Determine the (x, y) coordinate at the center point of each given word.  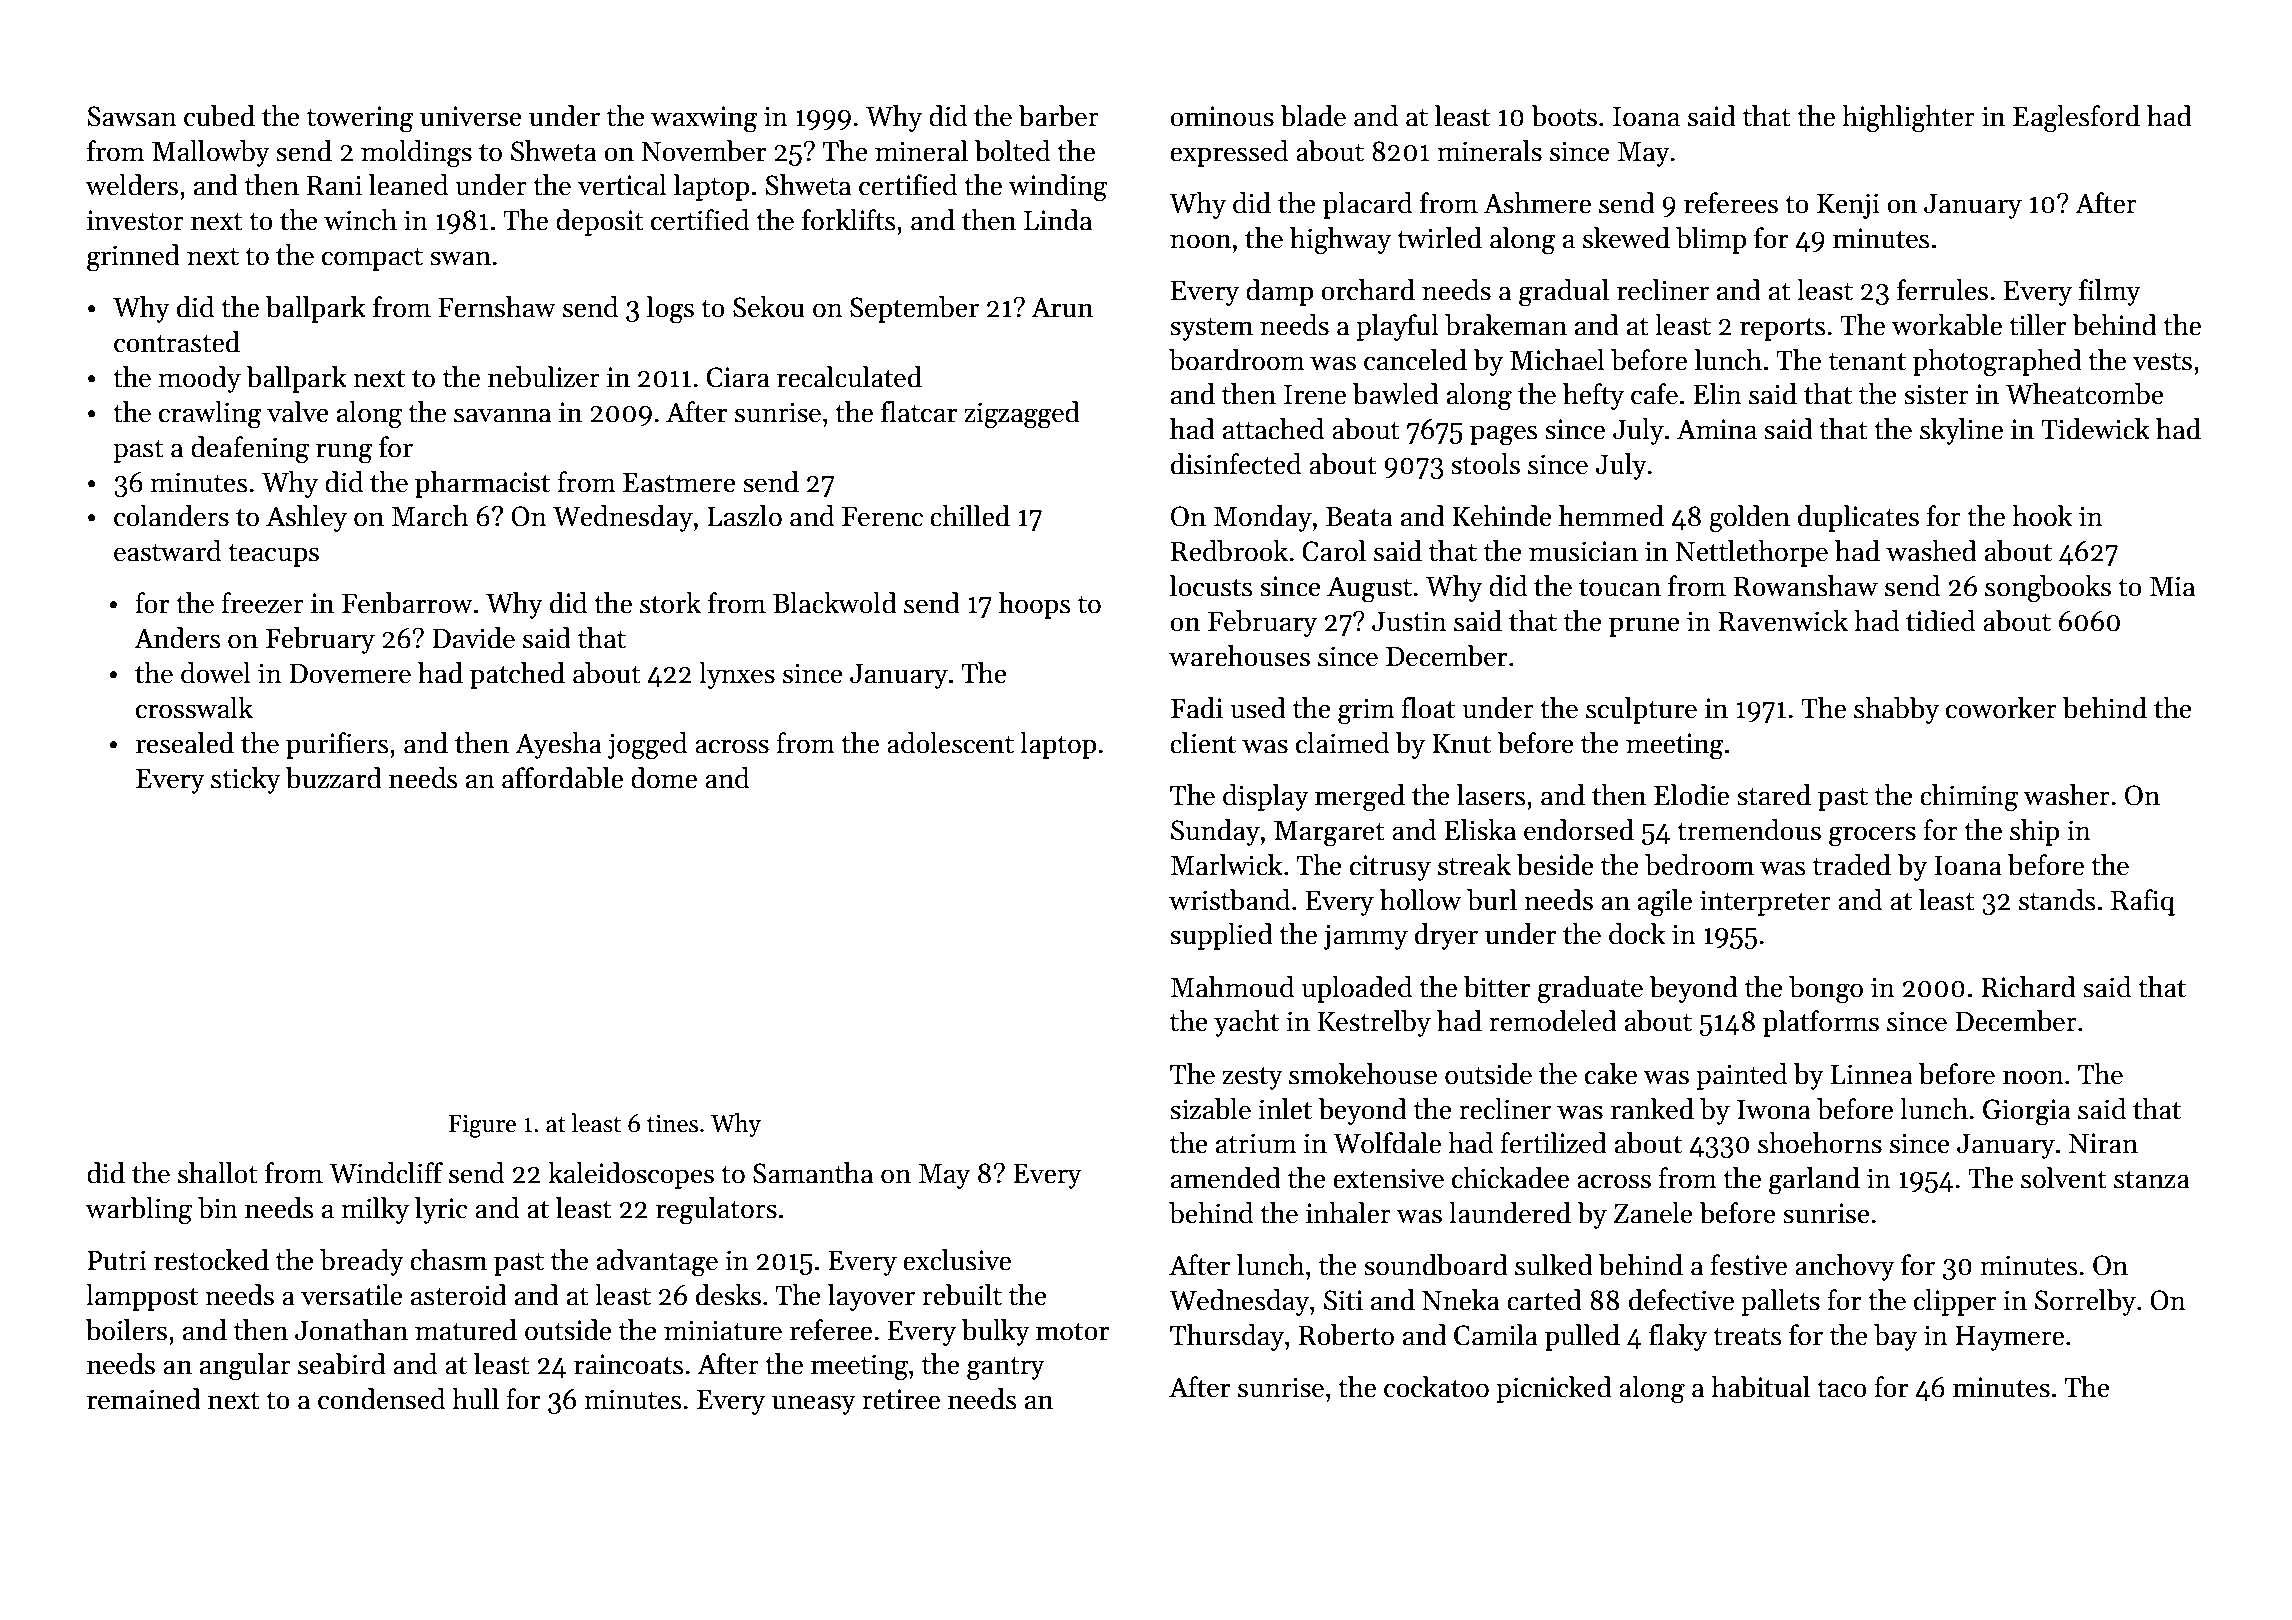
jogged (647, 746)
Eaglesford (2076, 119)
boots (1564, 116)
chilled (970, 516)
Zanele (1653, 1213)
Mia (2172, 586)
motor (1072, 1332)
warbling (138, 1211)
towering (360, 119)
